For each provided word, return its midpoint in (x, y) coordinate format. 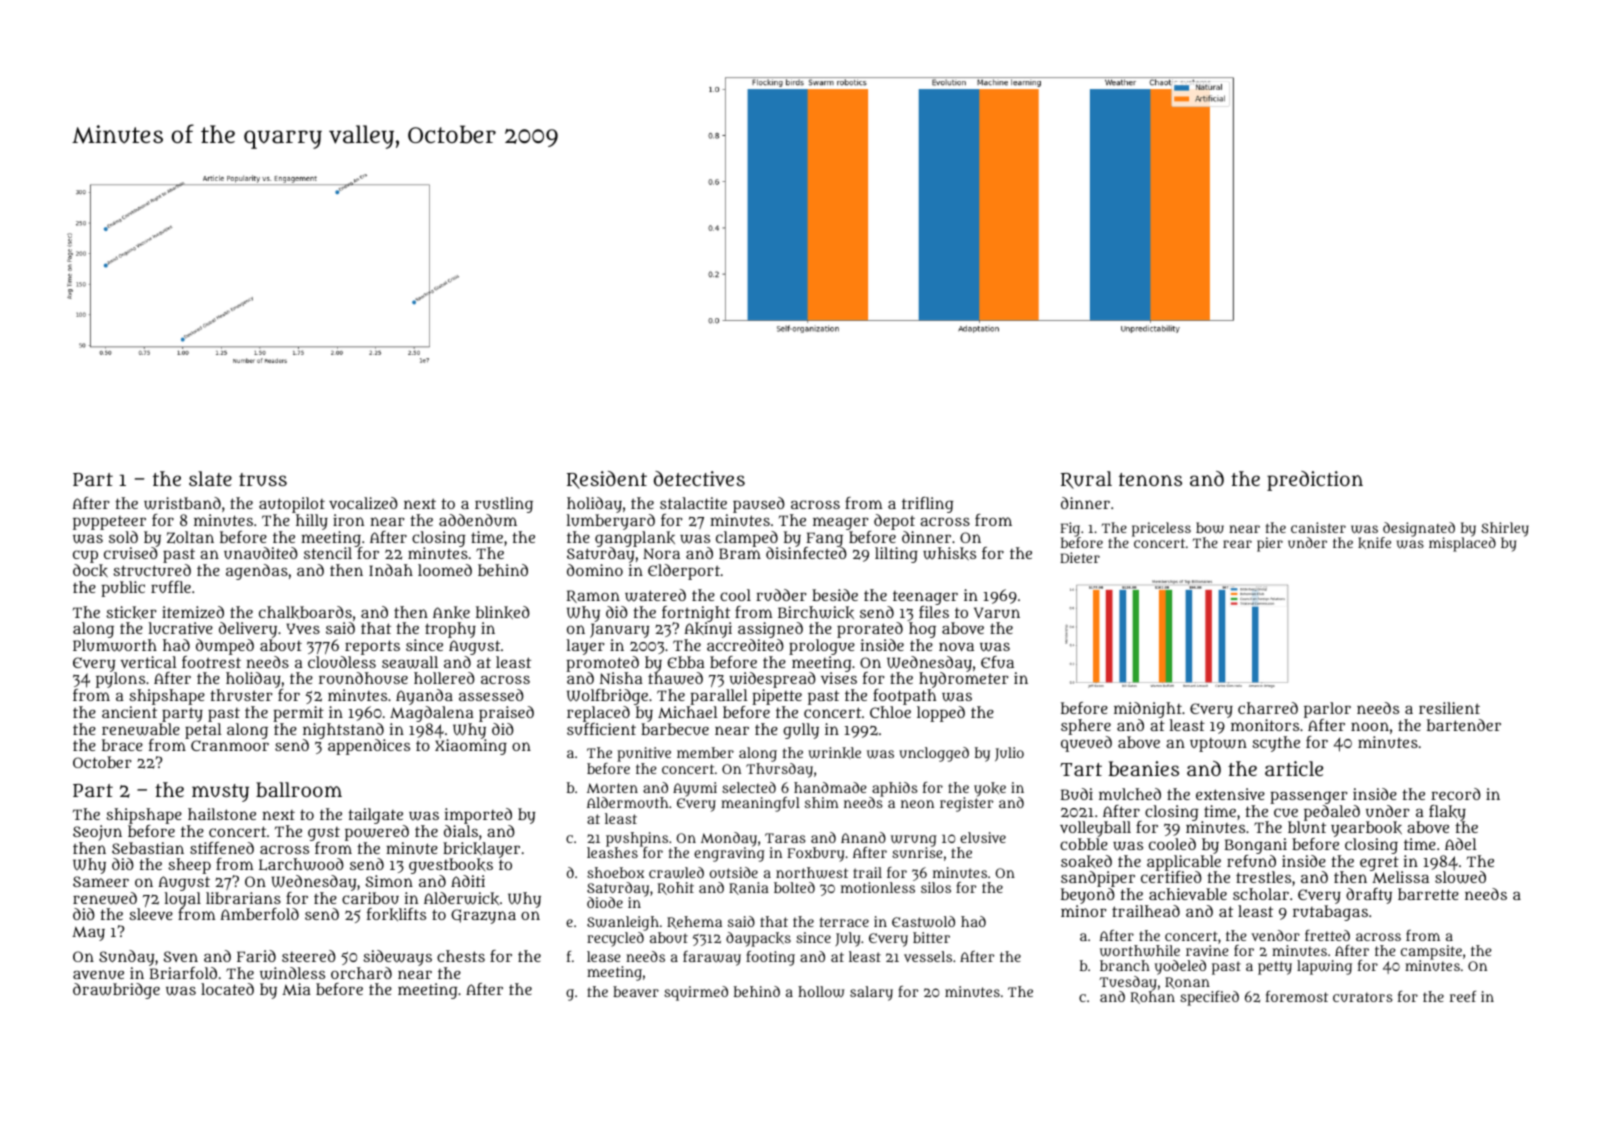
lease (604, 956)
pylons (120, 680)
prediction (1315, 481)
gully (801, 731)
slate (210, 478)
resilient (1449, 708)
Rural (1086, 480)
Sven (181, 956)
